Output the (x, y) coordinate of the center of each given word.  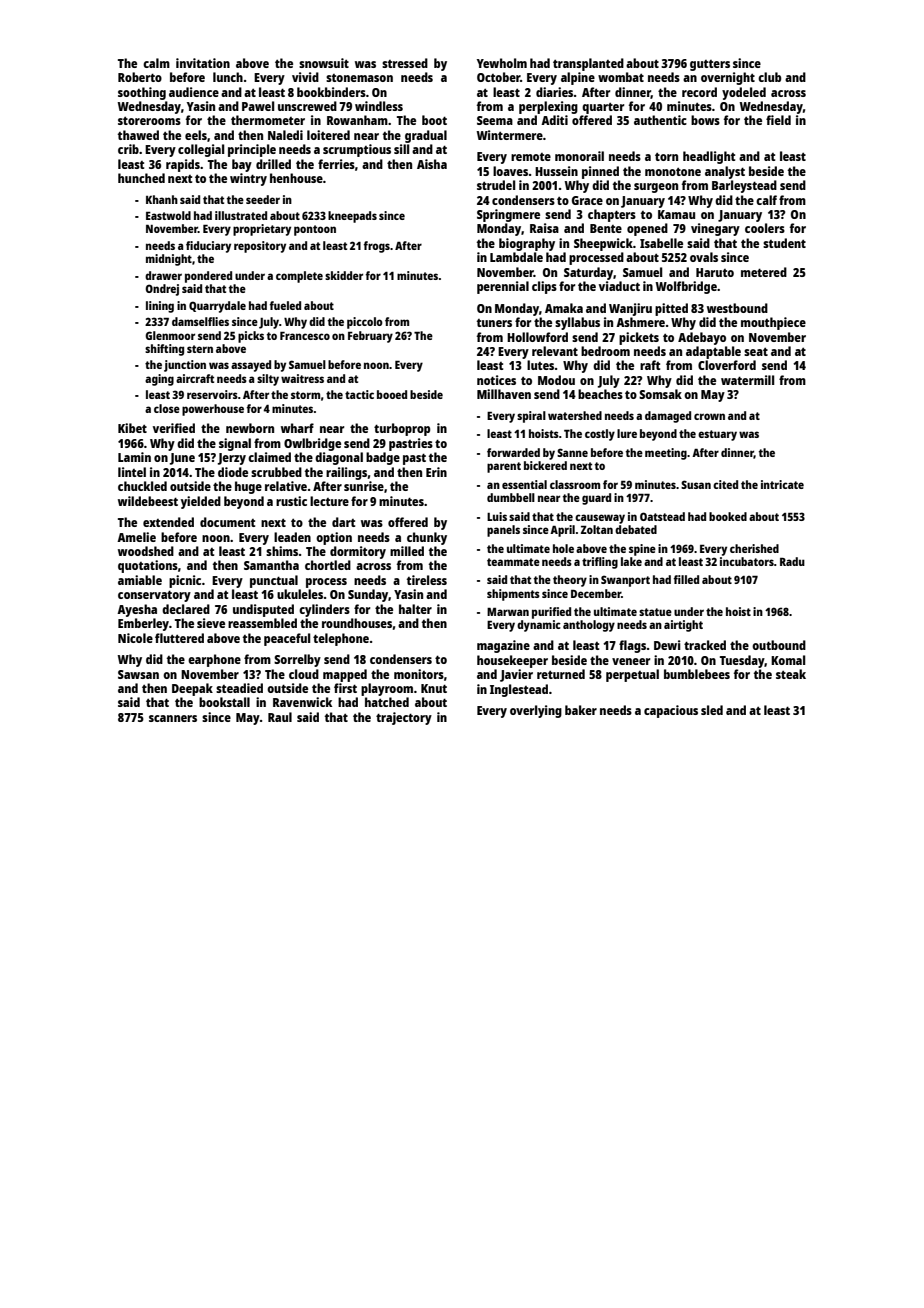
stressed (405, 63)
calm (156, 63)
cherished (754, 548)
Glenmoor (170, 335)
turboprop (402, 429)
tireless (427, 580)
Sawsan (138, 674)
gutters (710, 65)
